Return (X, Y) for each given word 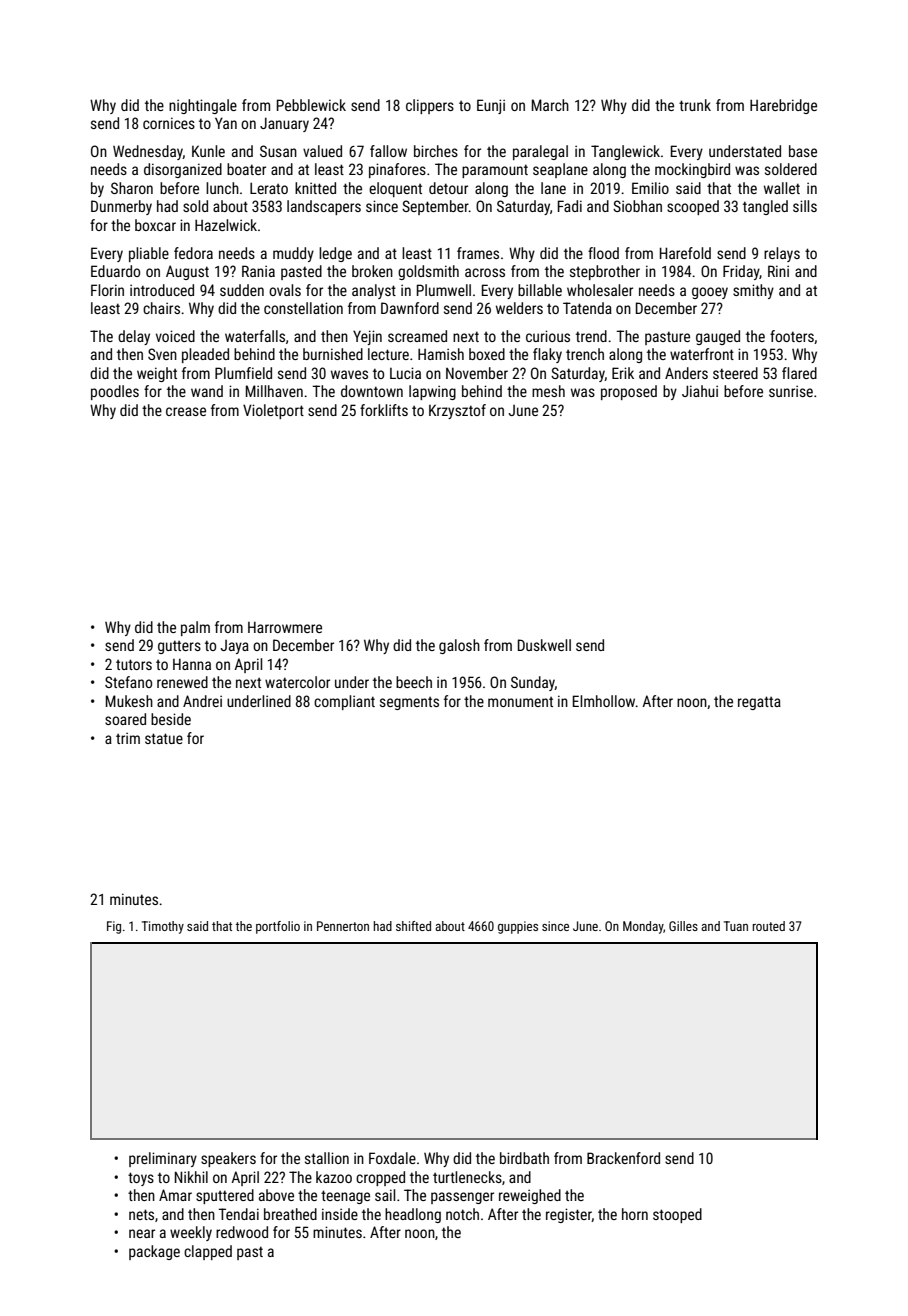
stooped (677, 1215)
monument (520, 702)
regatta (759, 703)
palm (195, 628)
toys (141, 1179)
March (550, 105)
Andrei (202, 701)
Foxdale (392, 1158)
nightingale (203, 106)
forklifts (384, 410)
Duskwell (544, 645)
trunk (695, 105)
